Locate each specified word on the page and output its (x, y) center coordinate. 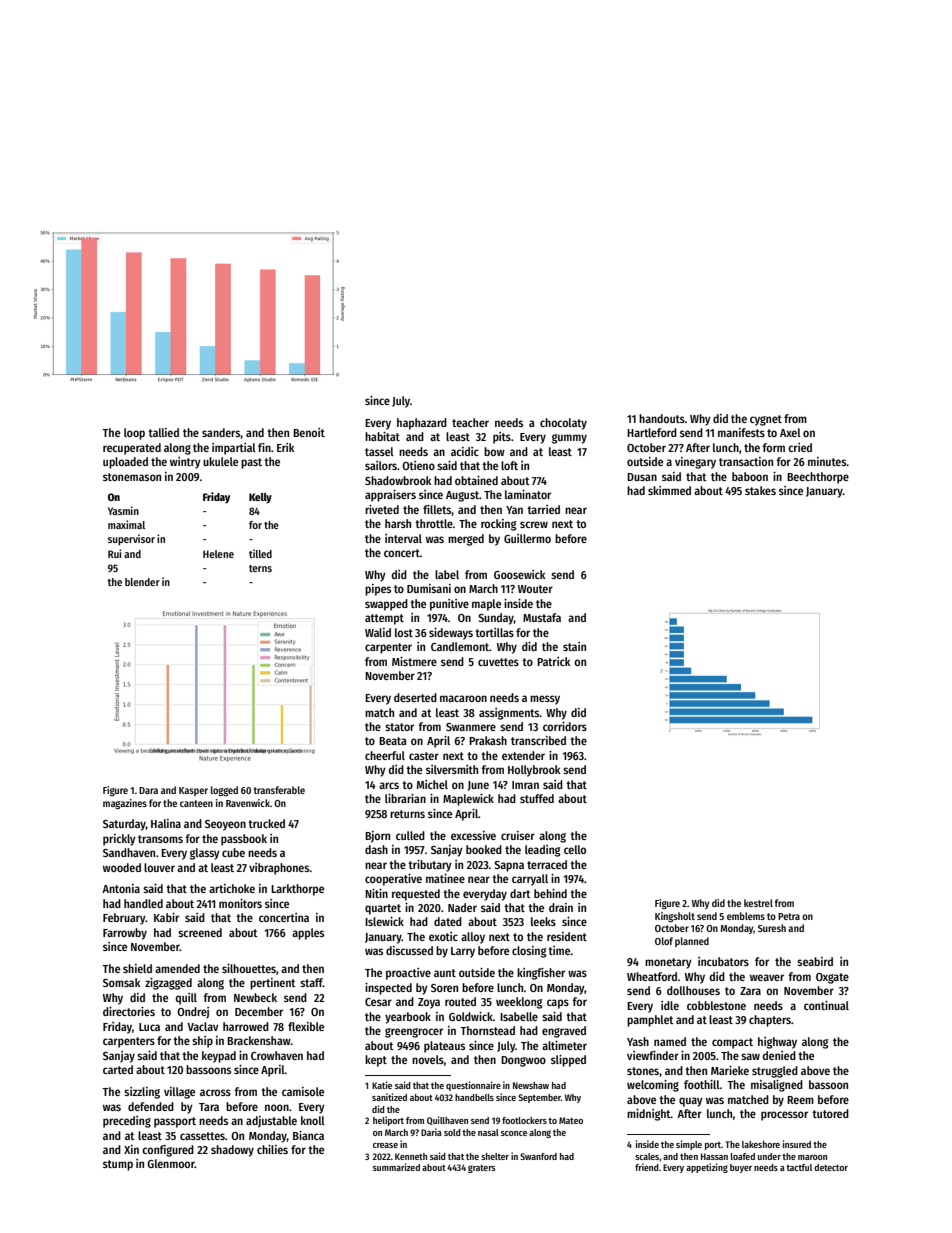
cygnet (766, 420)
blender (142, 582)
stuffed (537, 798)
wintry (185, 463)
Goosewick (520, 574)
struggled (775, 1072)
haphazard (422, 424)
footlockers (524, 1120)
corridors (565, 726)
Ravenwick (248, 803)
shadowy (232, 1151)
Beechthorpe (818, 478)
